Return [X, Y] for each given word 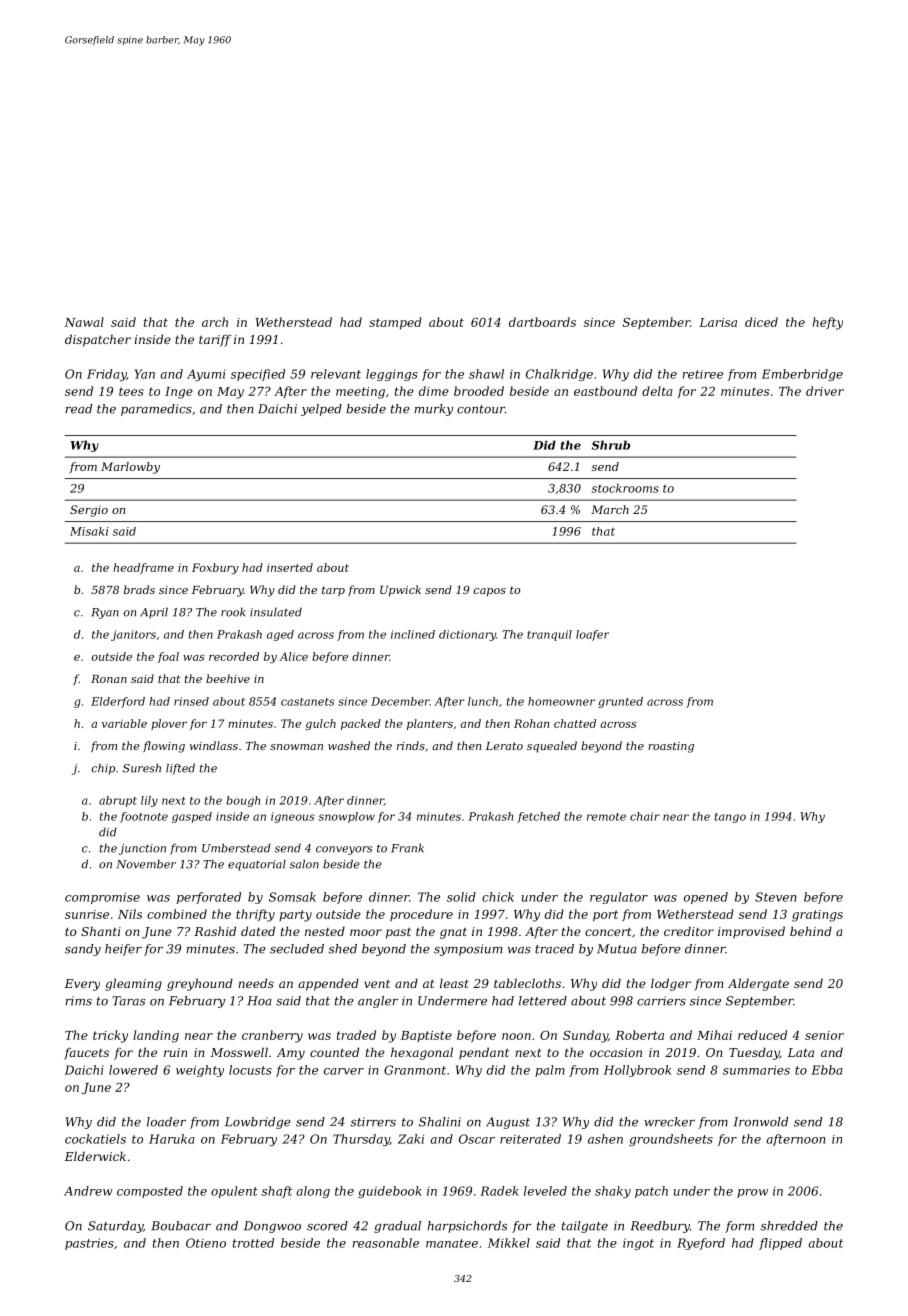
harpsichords [467, 1227]
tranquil [549, 635]
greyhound [200, 984]
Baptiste [426, 1036]
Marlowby [130, 468]
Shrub [611, 445]
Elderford [118, 702]
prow [752, 1193]
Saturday [115, 1227]
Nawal [84, 322]
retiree [703, 374]
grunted [620, 702]
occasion [616, 1052]
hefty [827, 323]
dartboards [542, 322]
